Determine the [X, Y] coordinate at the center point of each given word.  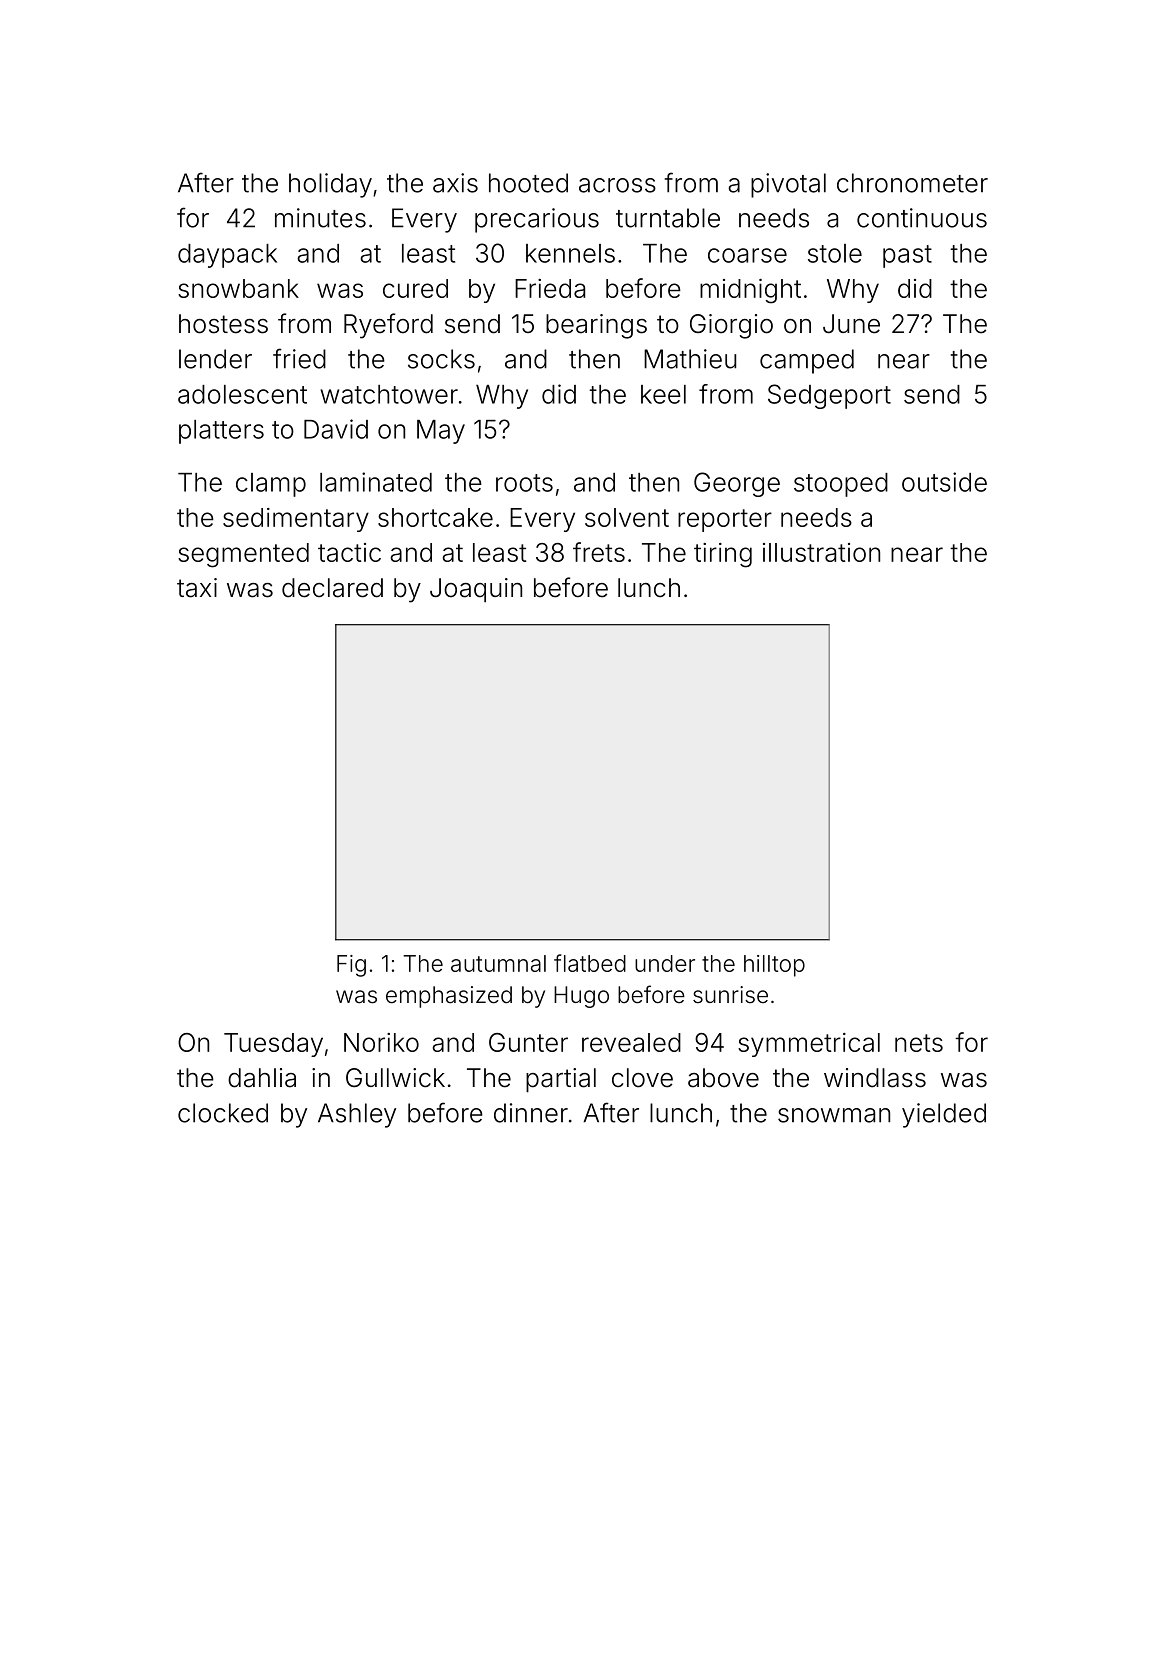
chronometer [912, 183]
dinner [531, 1113]
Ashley [357, 1115]
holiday [330, 185]
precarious [537, 220]
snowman [834, 1115]
